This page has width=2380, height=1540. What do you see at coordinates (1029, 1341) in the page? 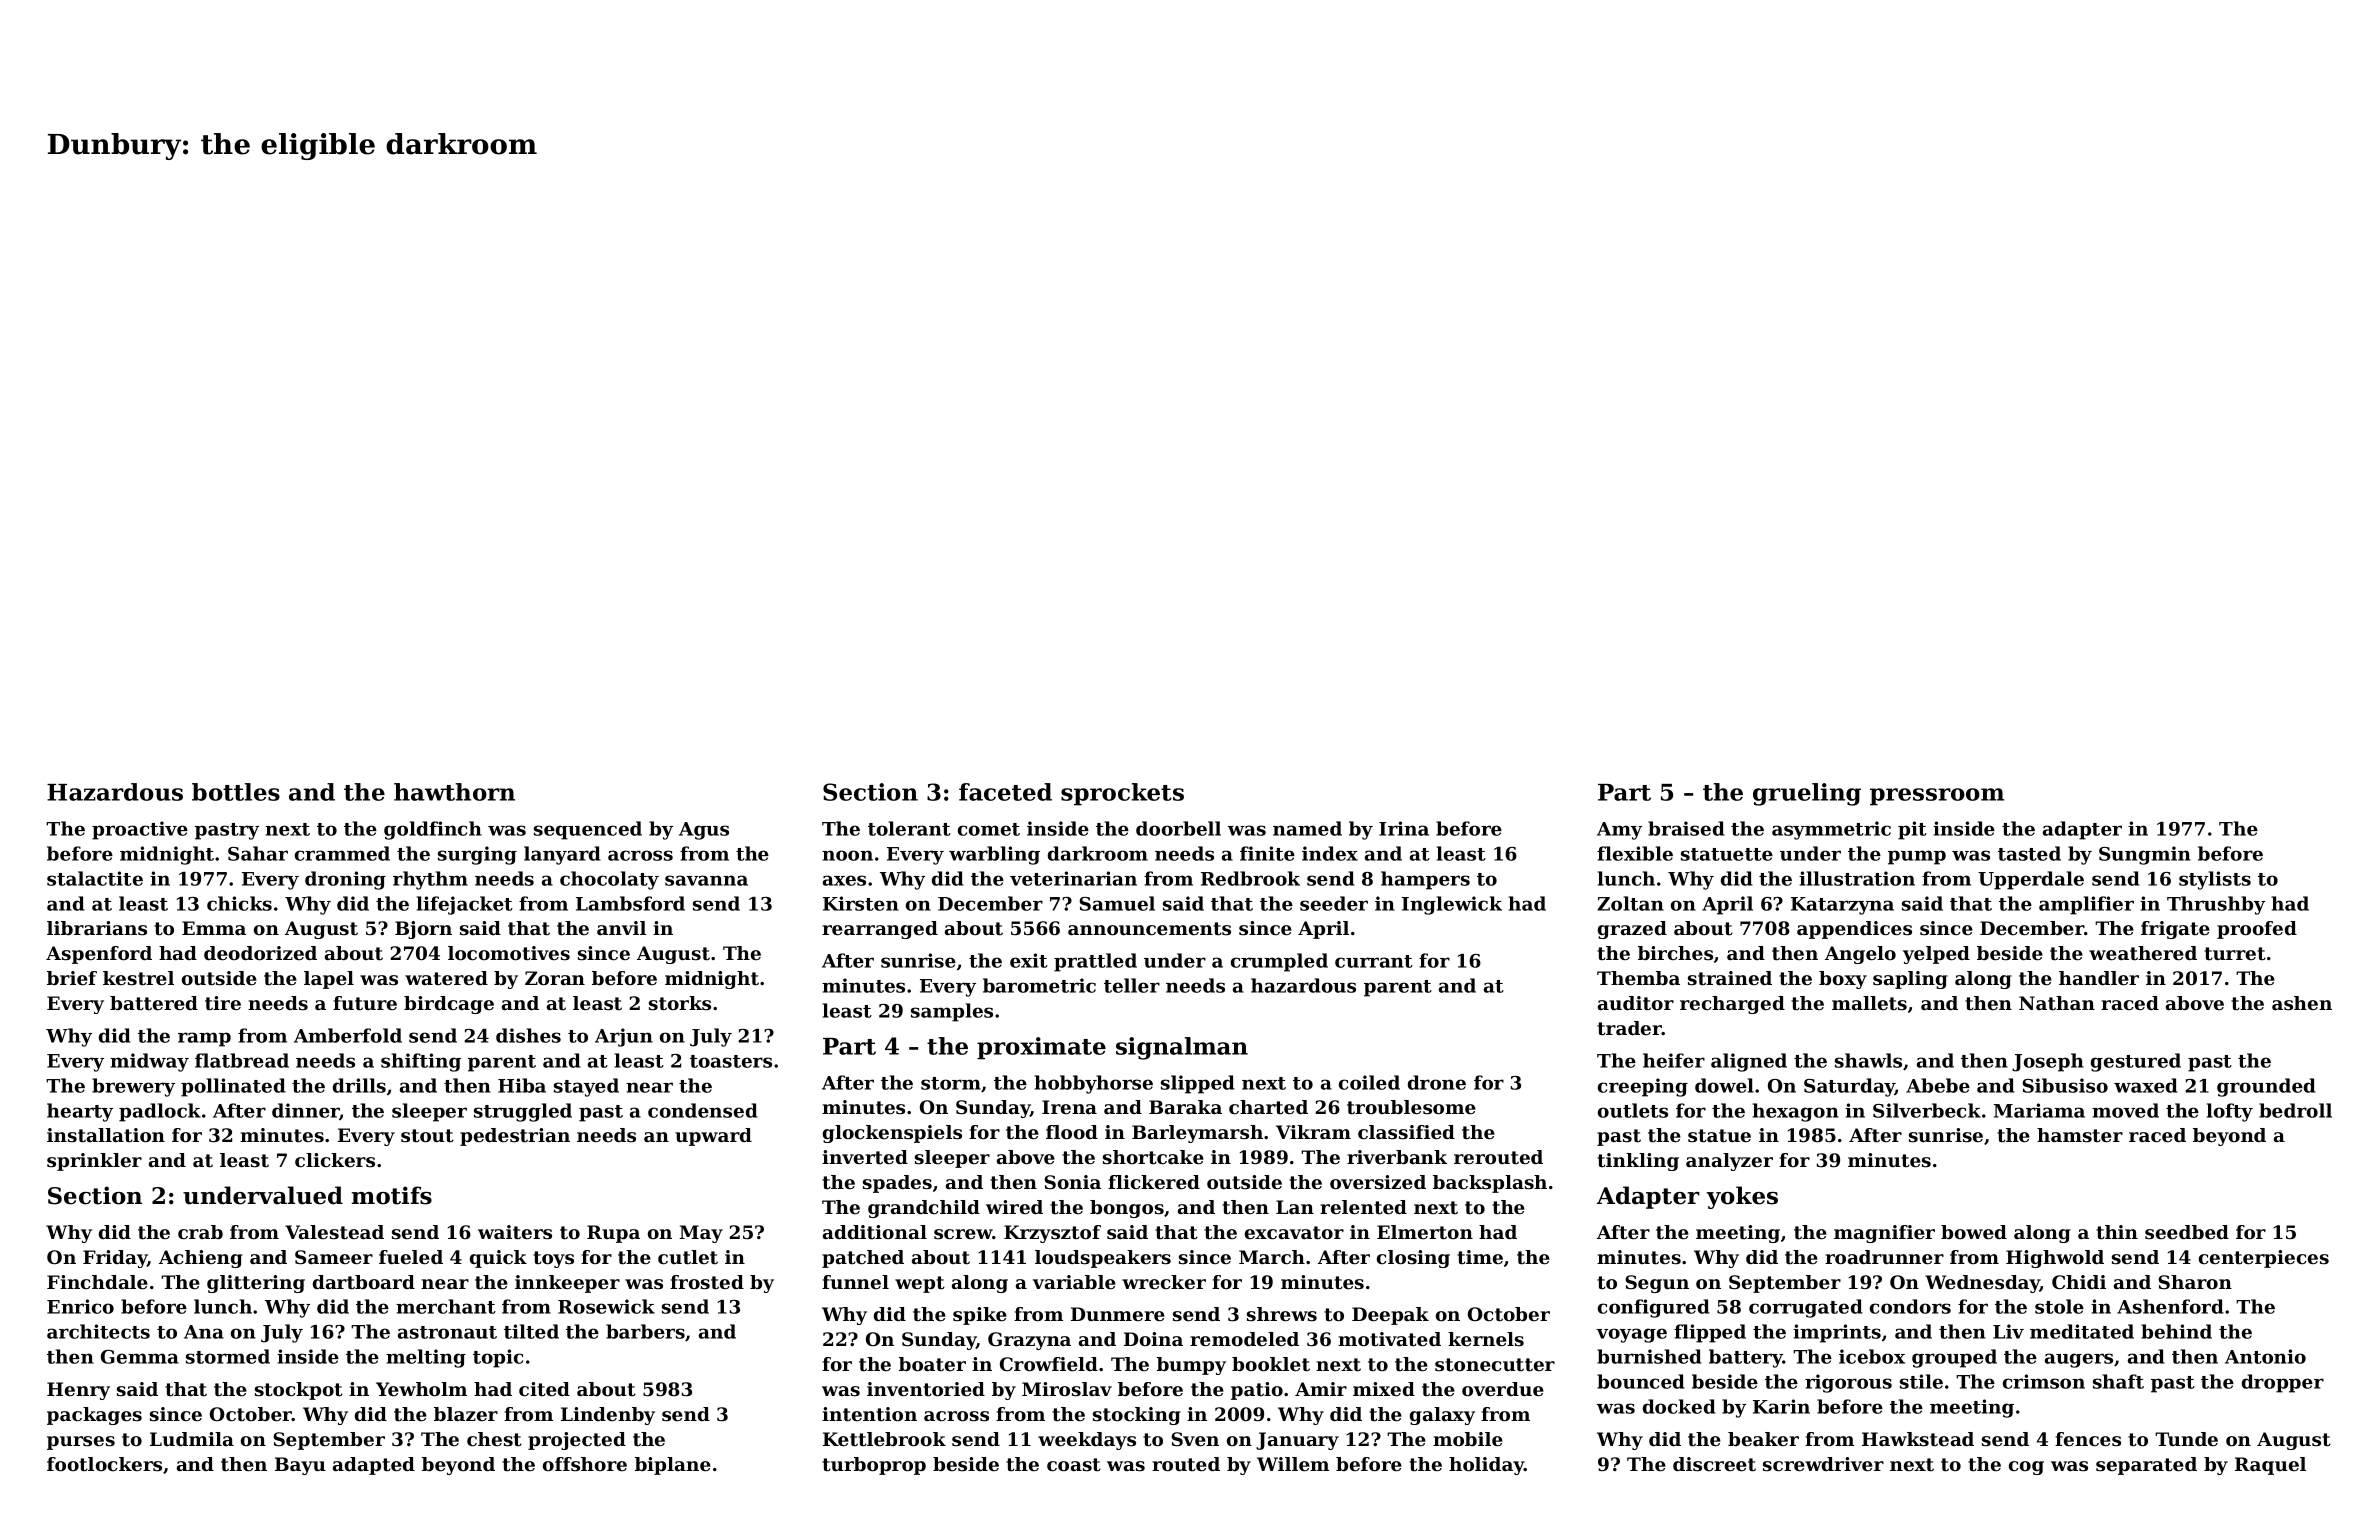
I see `Grazyna` at bounding box center [1029, 1341].
